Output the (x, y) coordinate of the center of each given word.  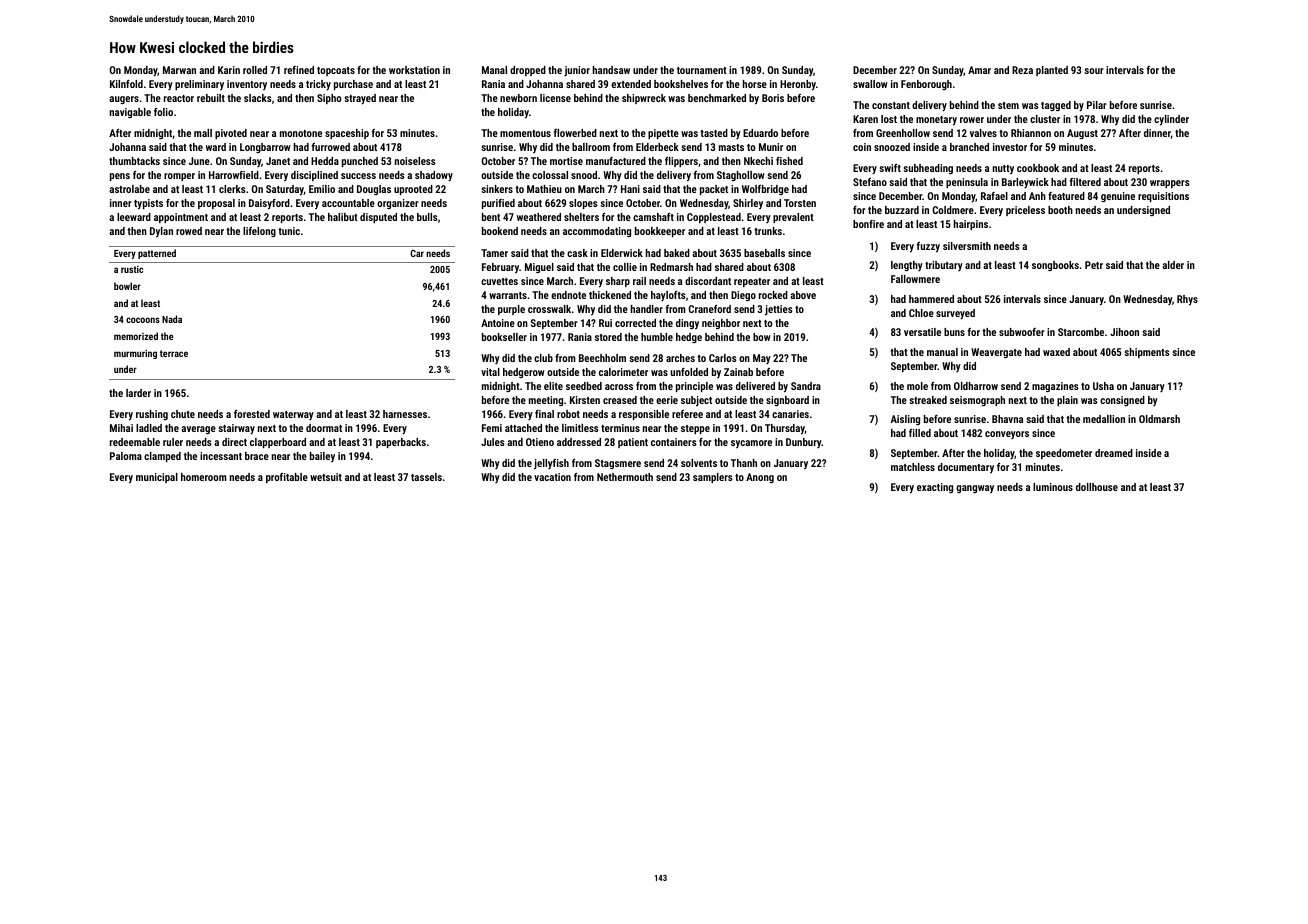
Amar (979, 70)
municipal (157, 478)
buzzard (902, 210)
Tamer (494, 253)
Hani (630, 189)
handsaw (611, 70)
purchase (353, 85)
